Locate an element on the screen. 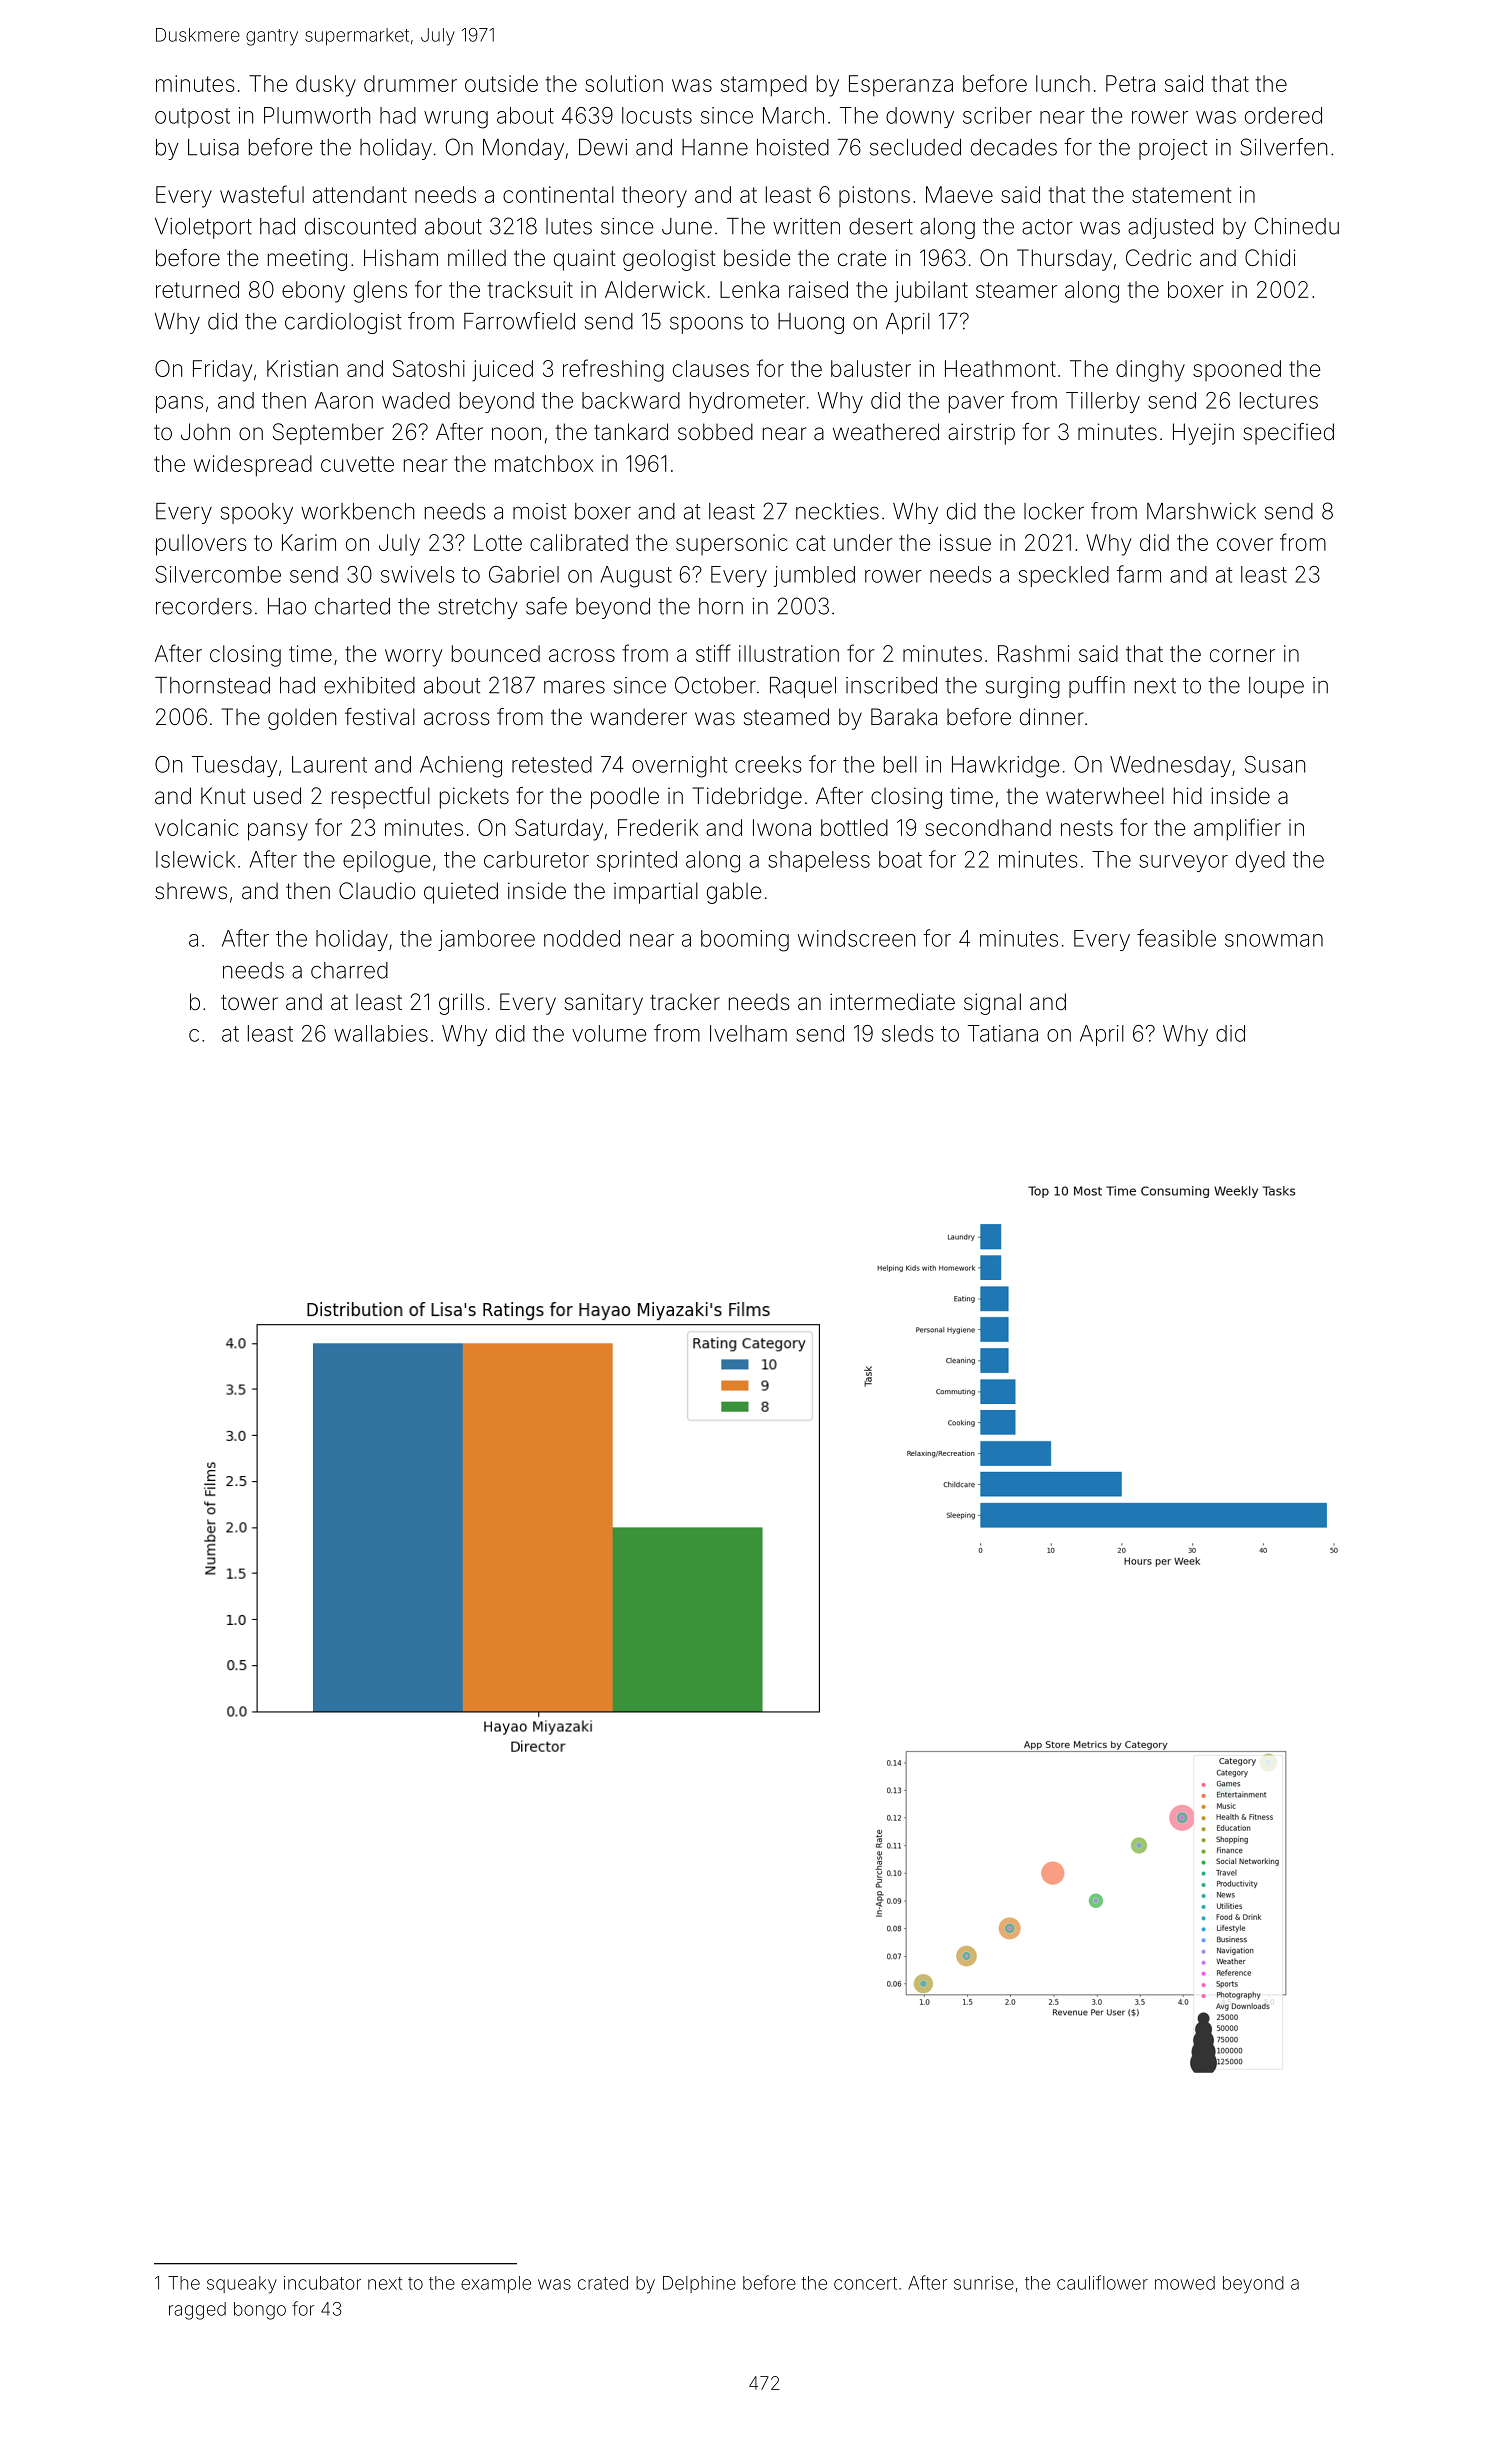  attendant is located at coordinates (360, 194).
